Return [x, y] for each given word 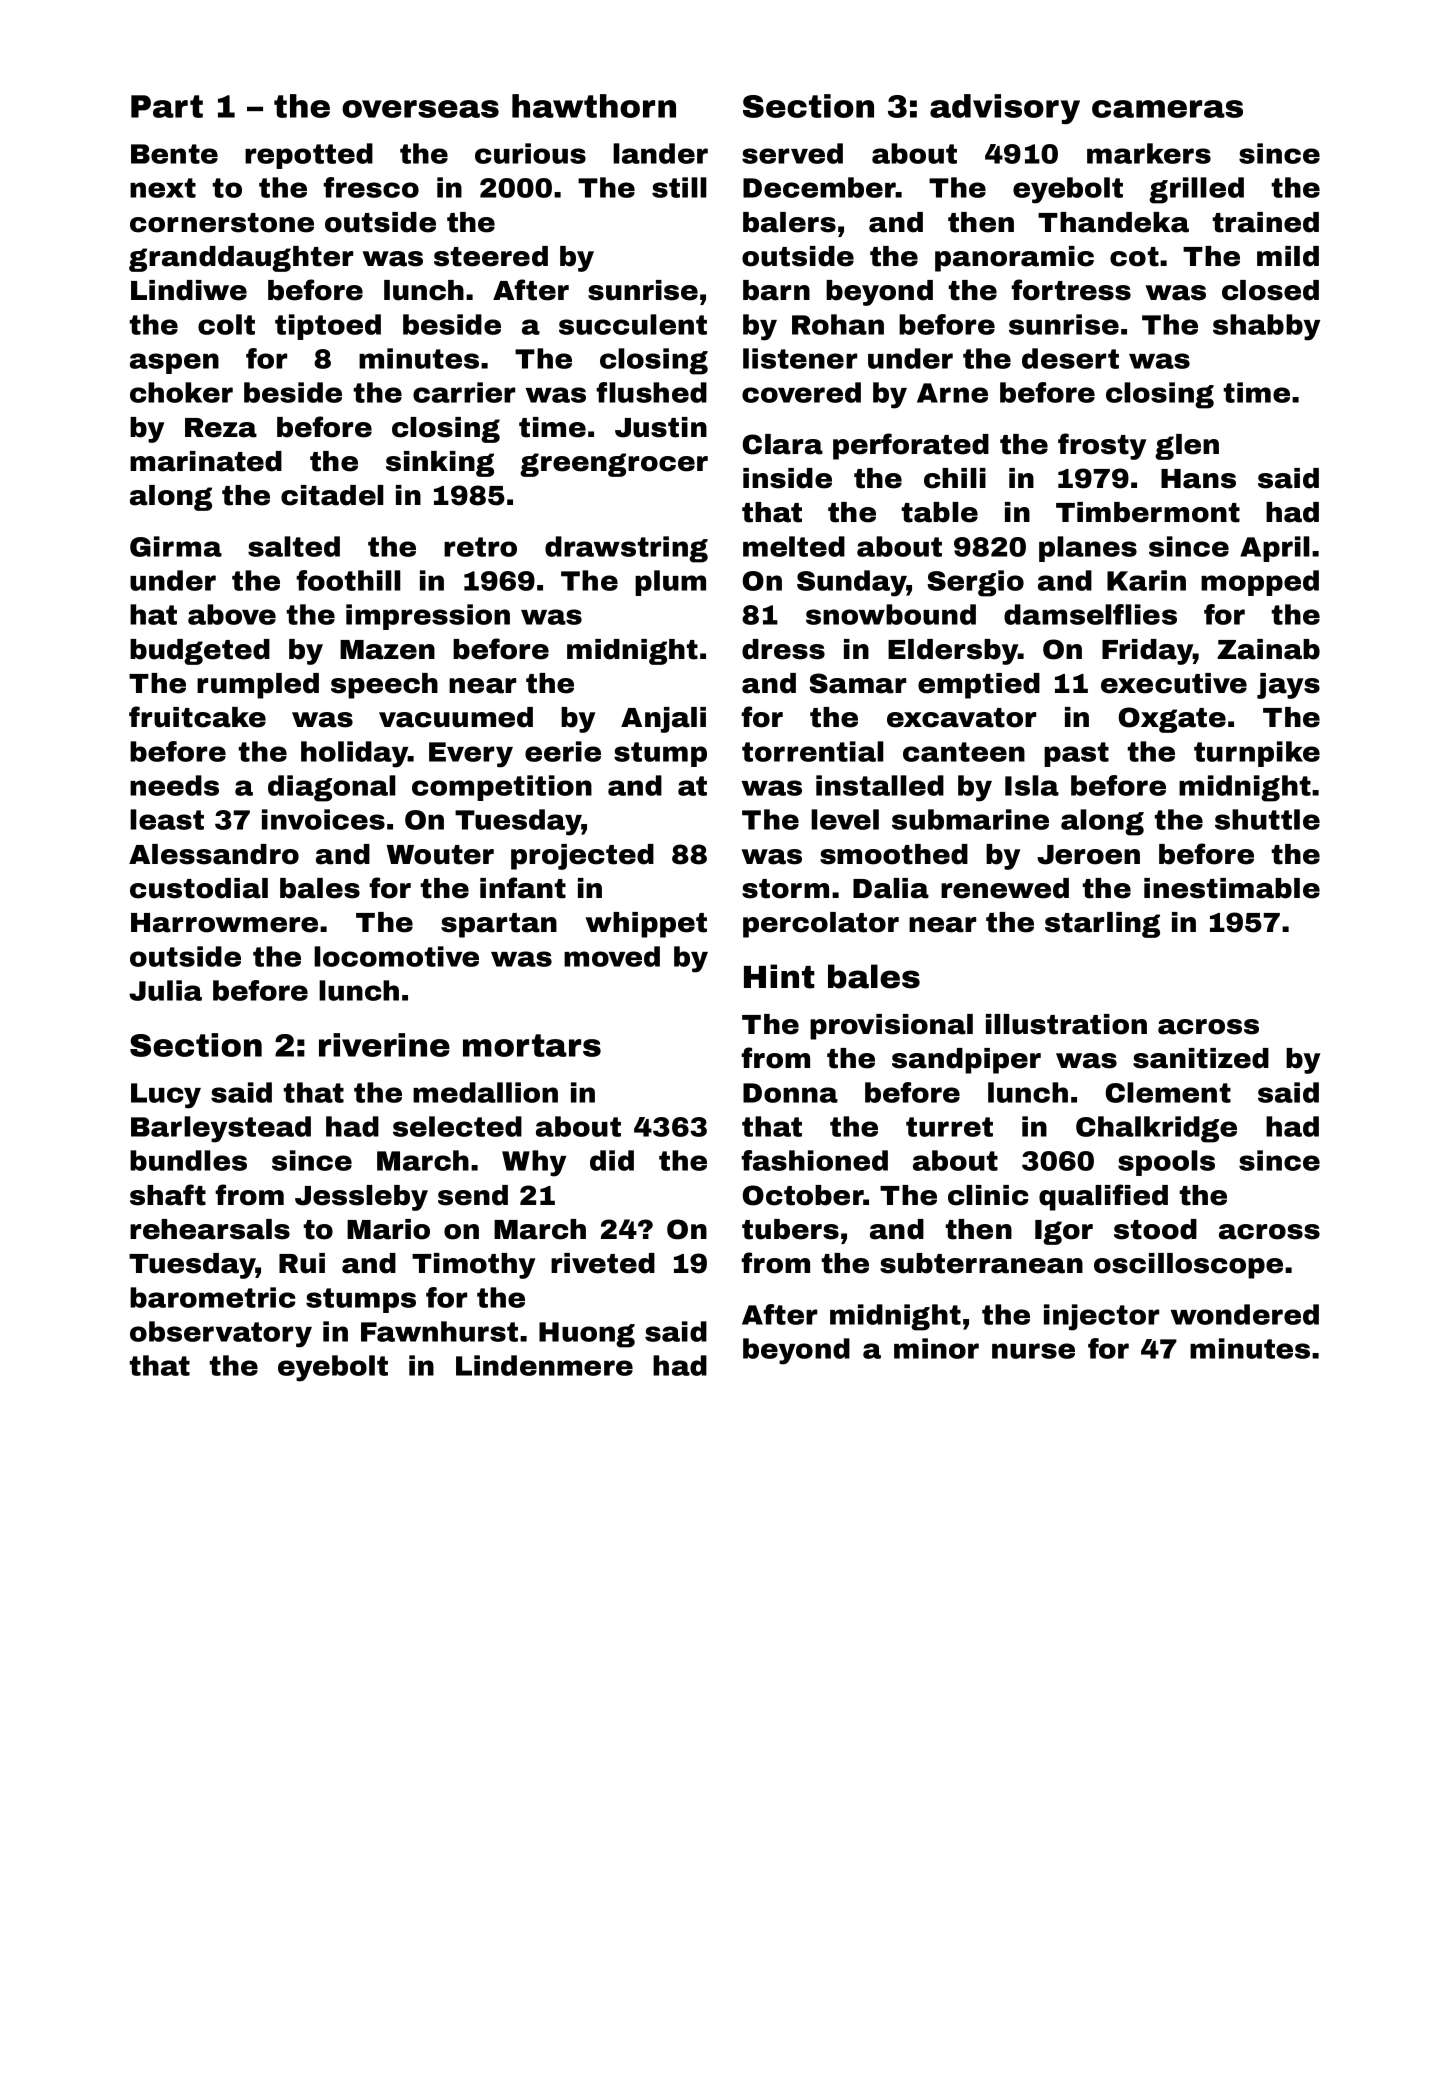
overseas [420, 109]
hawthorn [594, 106]
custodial [199, 888]
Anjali [663, 720]
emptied [979, 686]
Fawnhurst [439, 1331]
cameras [1167, 109]
